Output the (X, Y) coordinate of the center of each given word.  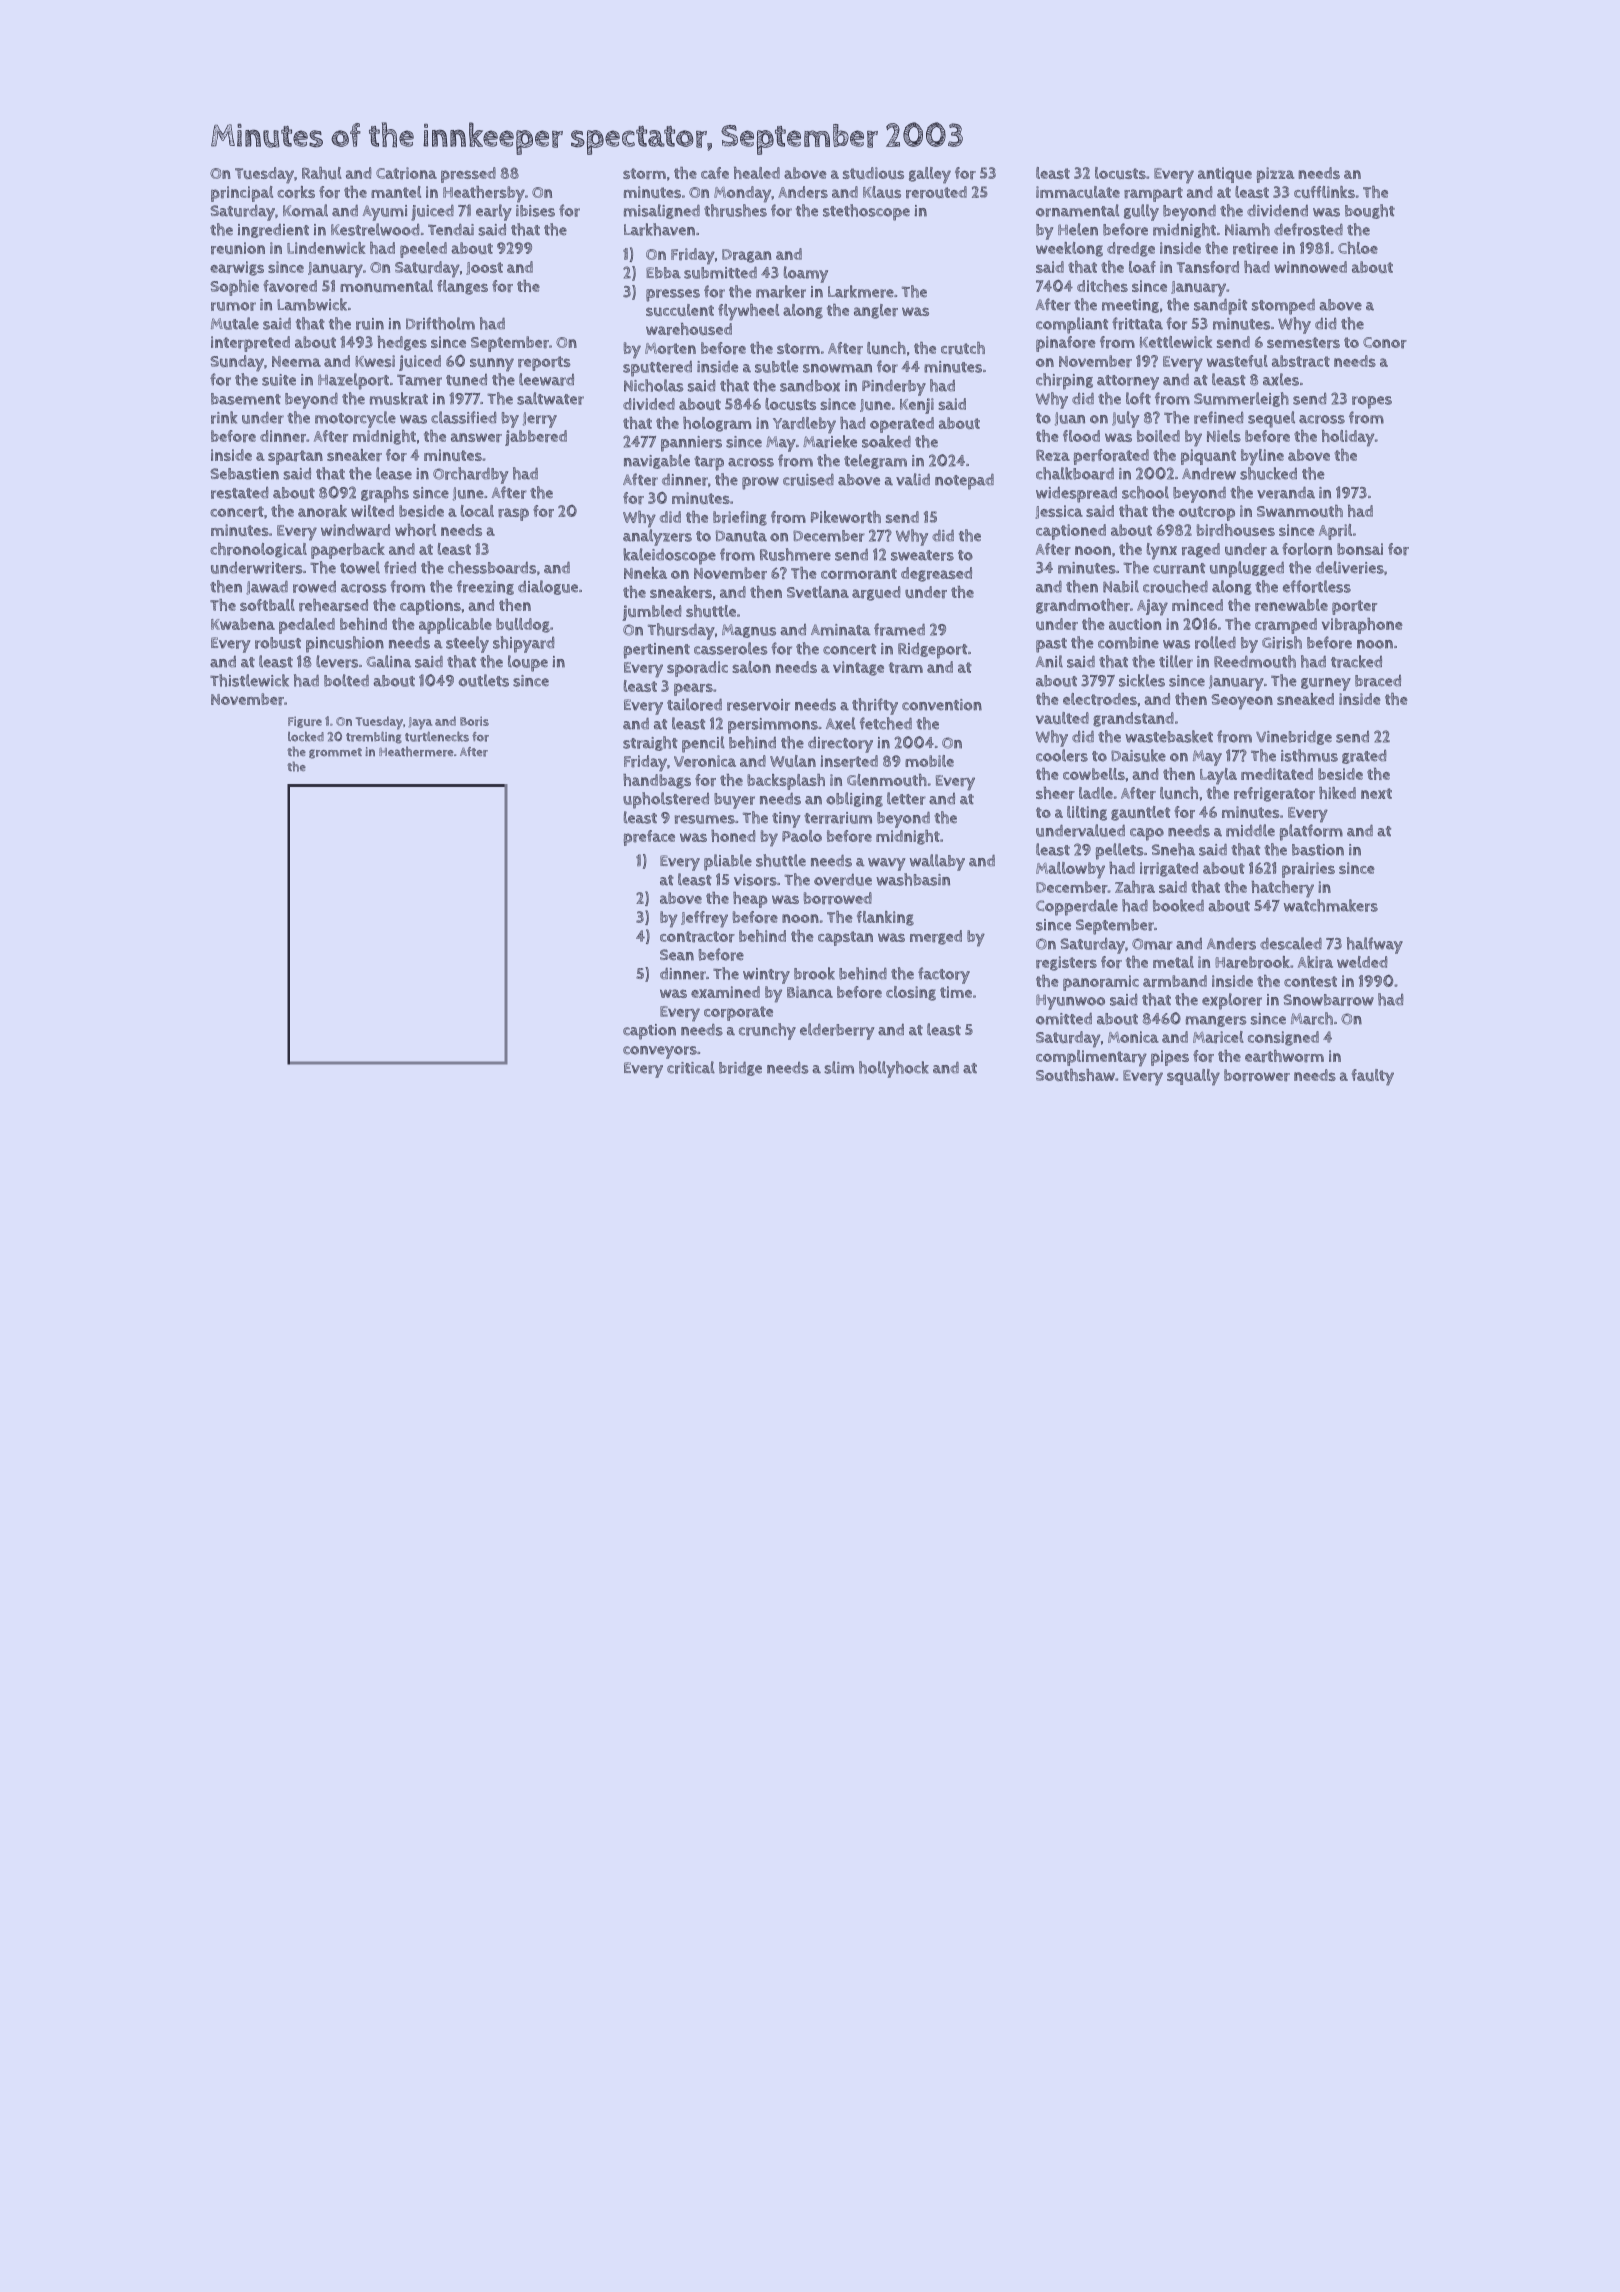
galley (930, 175)
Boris (474, 721)
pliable (728, 862)
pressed (468, 175)
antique (1225, 175)
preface (649, 838)
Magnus (749, 631)
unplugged (1247, 569)
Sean (677, 955)
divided (649, 404)
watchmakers (1331, 905)
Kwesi (375, 361)
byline (1262, 457)
